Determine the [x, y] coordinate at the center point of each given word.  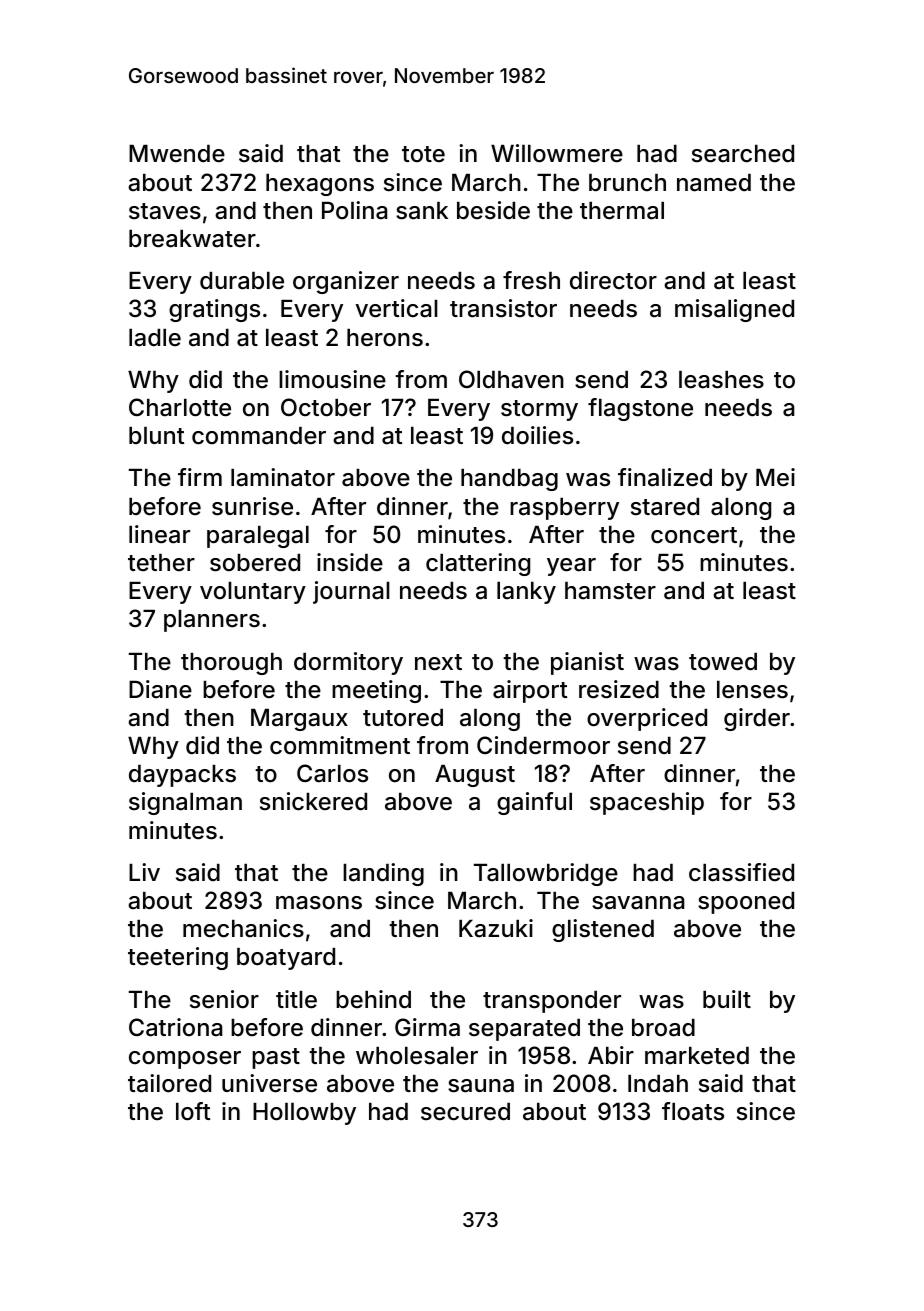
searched [743, 154]
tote [423, 154]
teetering [178, 958]
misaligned [734, 310]
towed [723, 662]
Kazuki [496, 928]
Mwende [177, 154]
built [727, 999]
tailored [169, 1083]
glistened [603, 930]
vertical [396, 308]
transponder [552, 1002]
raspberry [564, 509]
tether [161, 562]
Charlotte [180, 407]
